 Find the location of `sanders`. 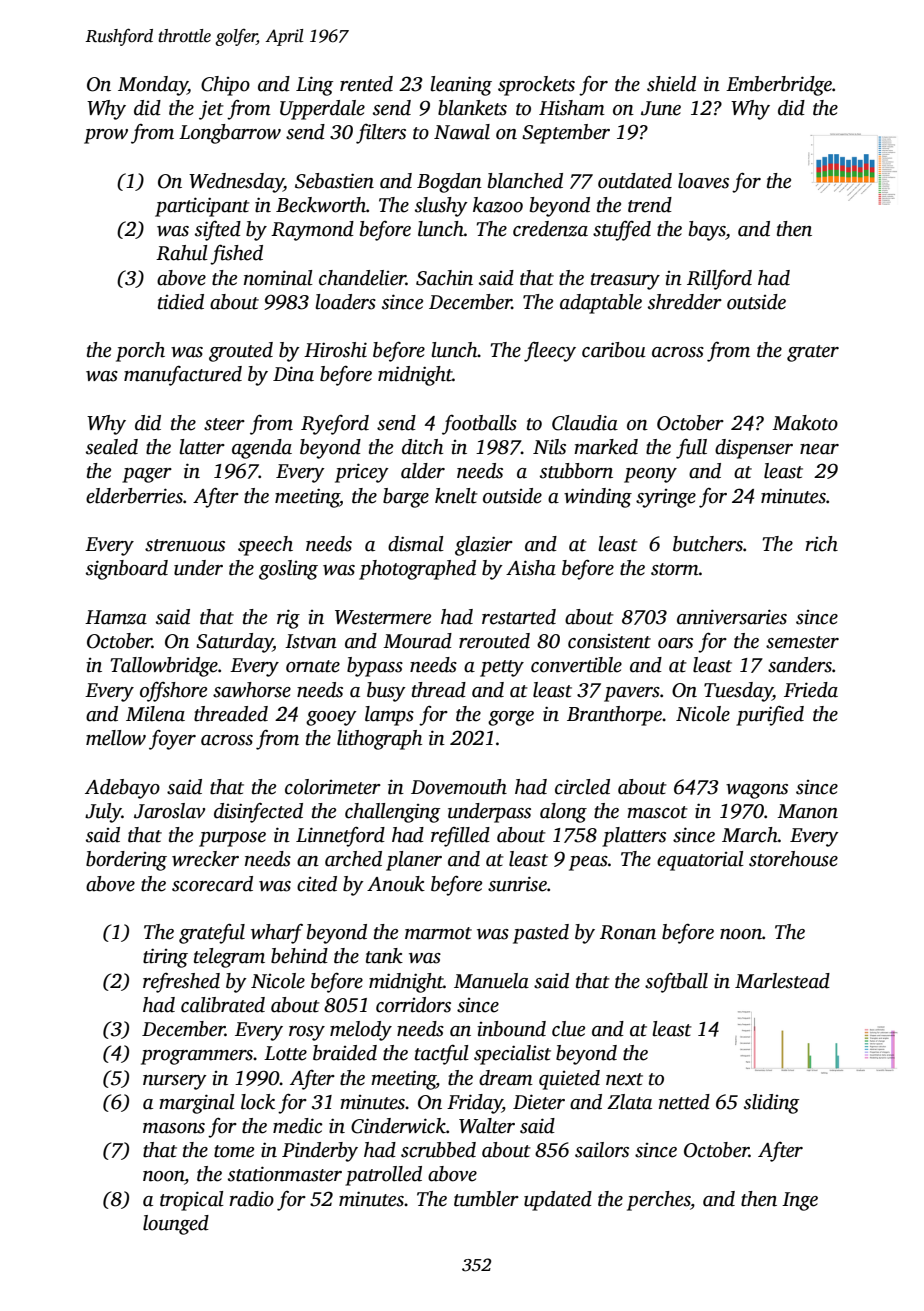

sanders is located at coordinates (800, 665).
